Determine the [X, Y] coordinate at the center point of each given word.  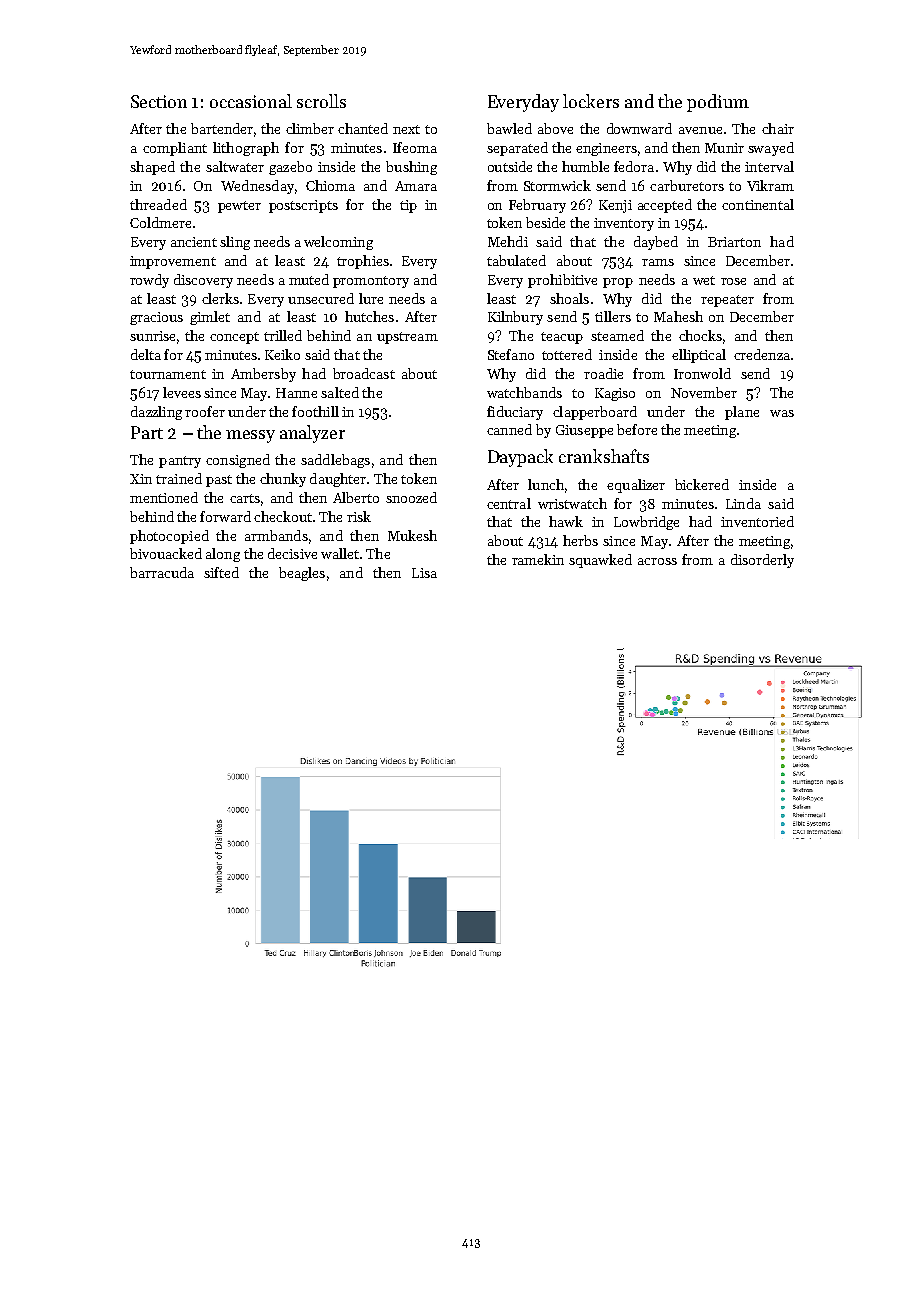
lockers [591, 101]
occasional [251, 101]
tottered [567, 354]
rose [733, 281]
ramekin [538, 559]
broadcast [364, 373]
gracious [156, 318]
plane [742, 413]
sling [235, 243]
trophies [363, 262]
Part [147, 432]
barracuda [162, 572]
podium [718, 103]
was [782, 413]
